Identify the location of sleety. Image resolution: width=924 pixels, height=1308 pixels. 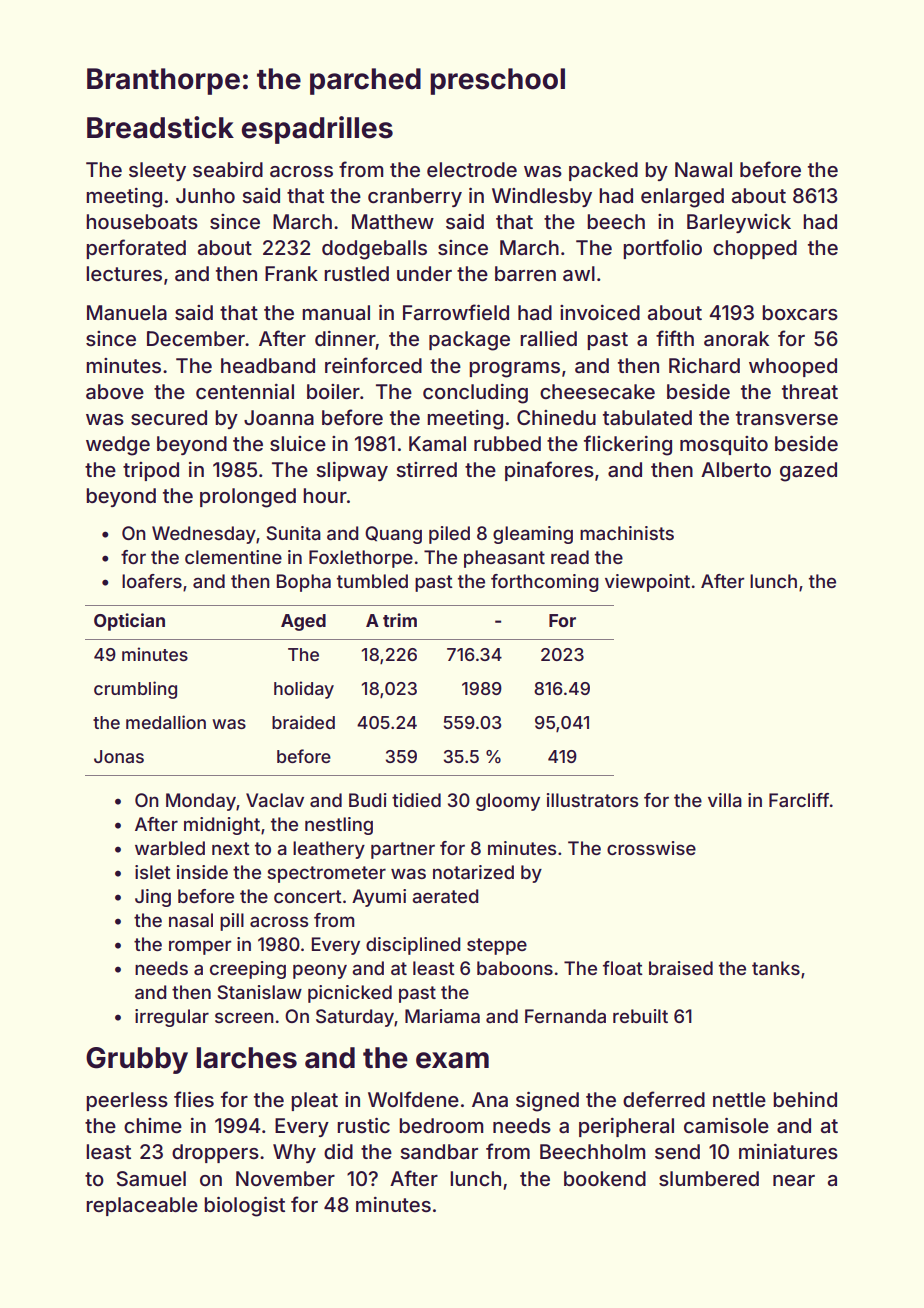
(157, 171).
